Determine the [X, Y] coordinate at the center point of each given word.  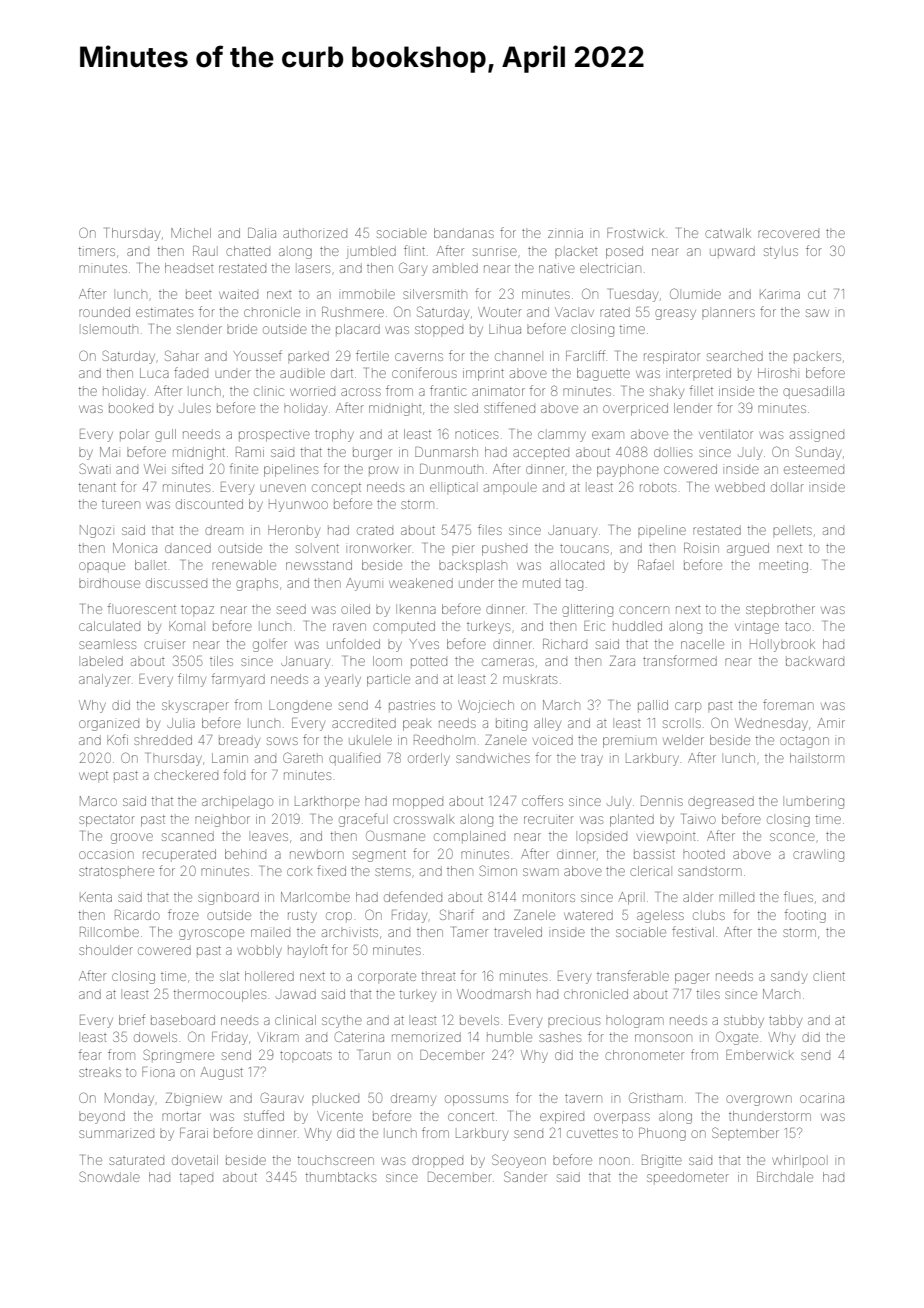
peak [417, 725]
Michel [191, 233]
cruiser [165, 645]
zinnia [565, 234]
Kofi [117, 739]
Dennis [662, 801]
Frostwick [636, 233]
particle [388, 680]
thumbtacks [341, 1177]
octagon [804, 742]
